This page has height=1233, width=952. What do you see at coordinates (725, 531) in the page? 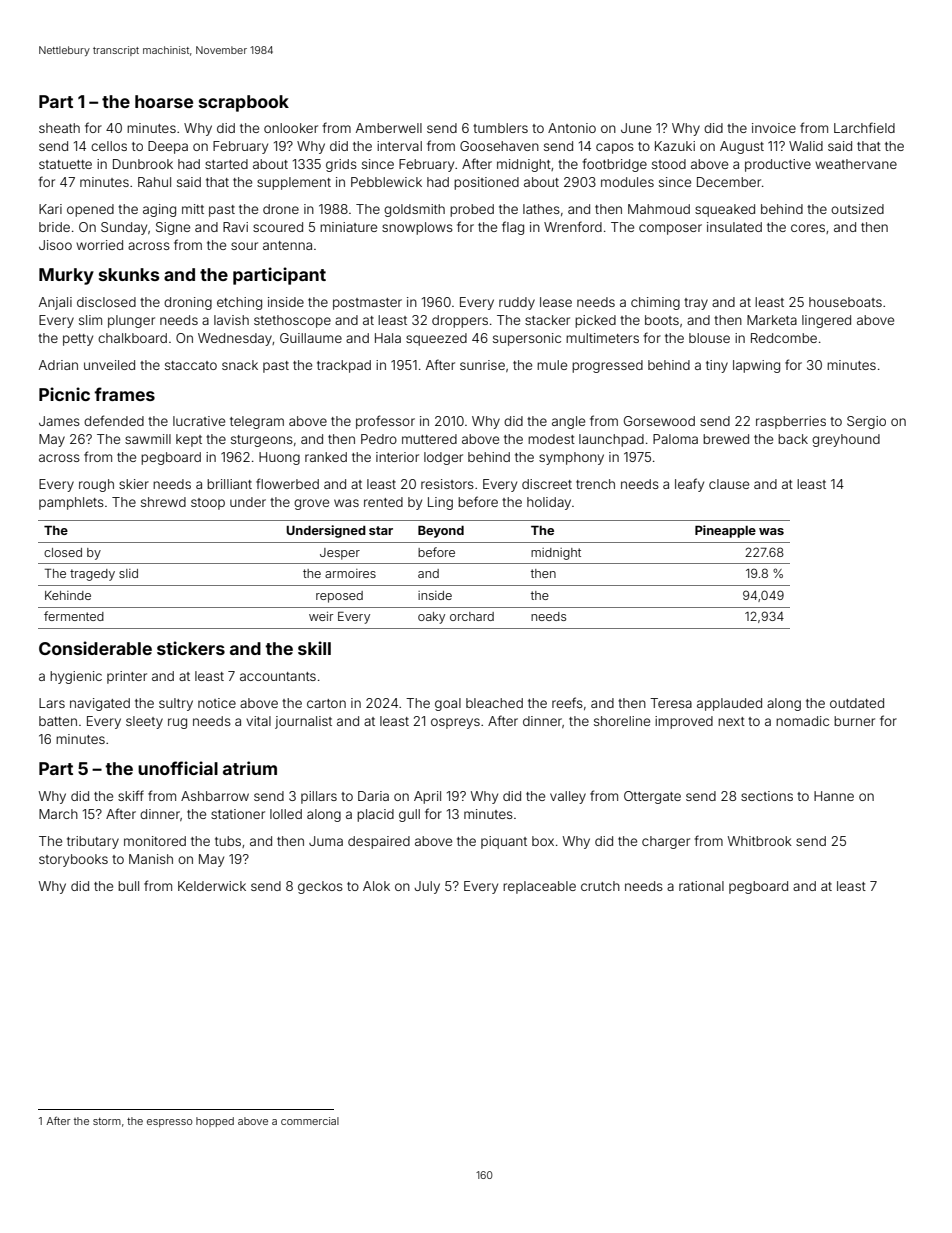
I see `Pineapple` at bounding box center [725, 531].
